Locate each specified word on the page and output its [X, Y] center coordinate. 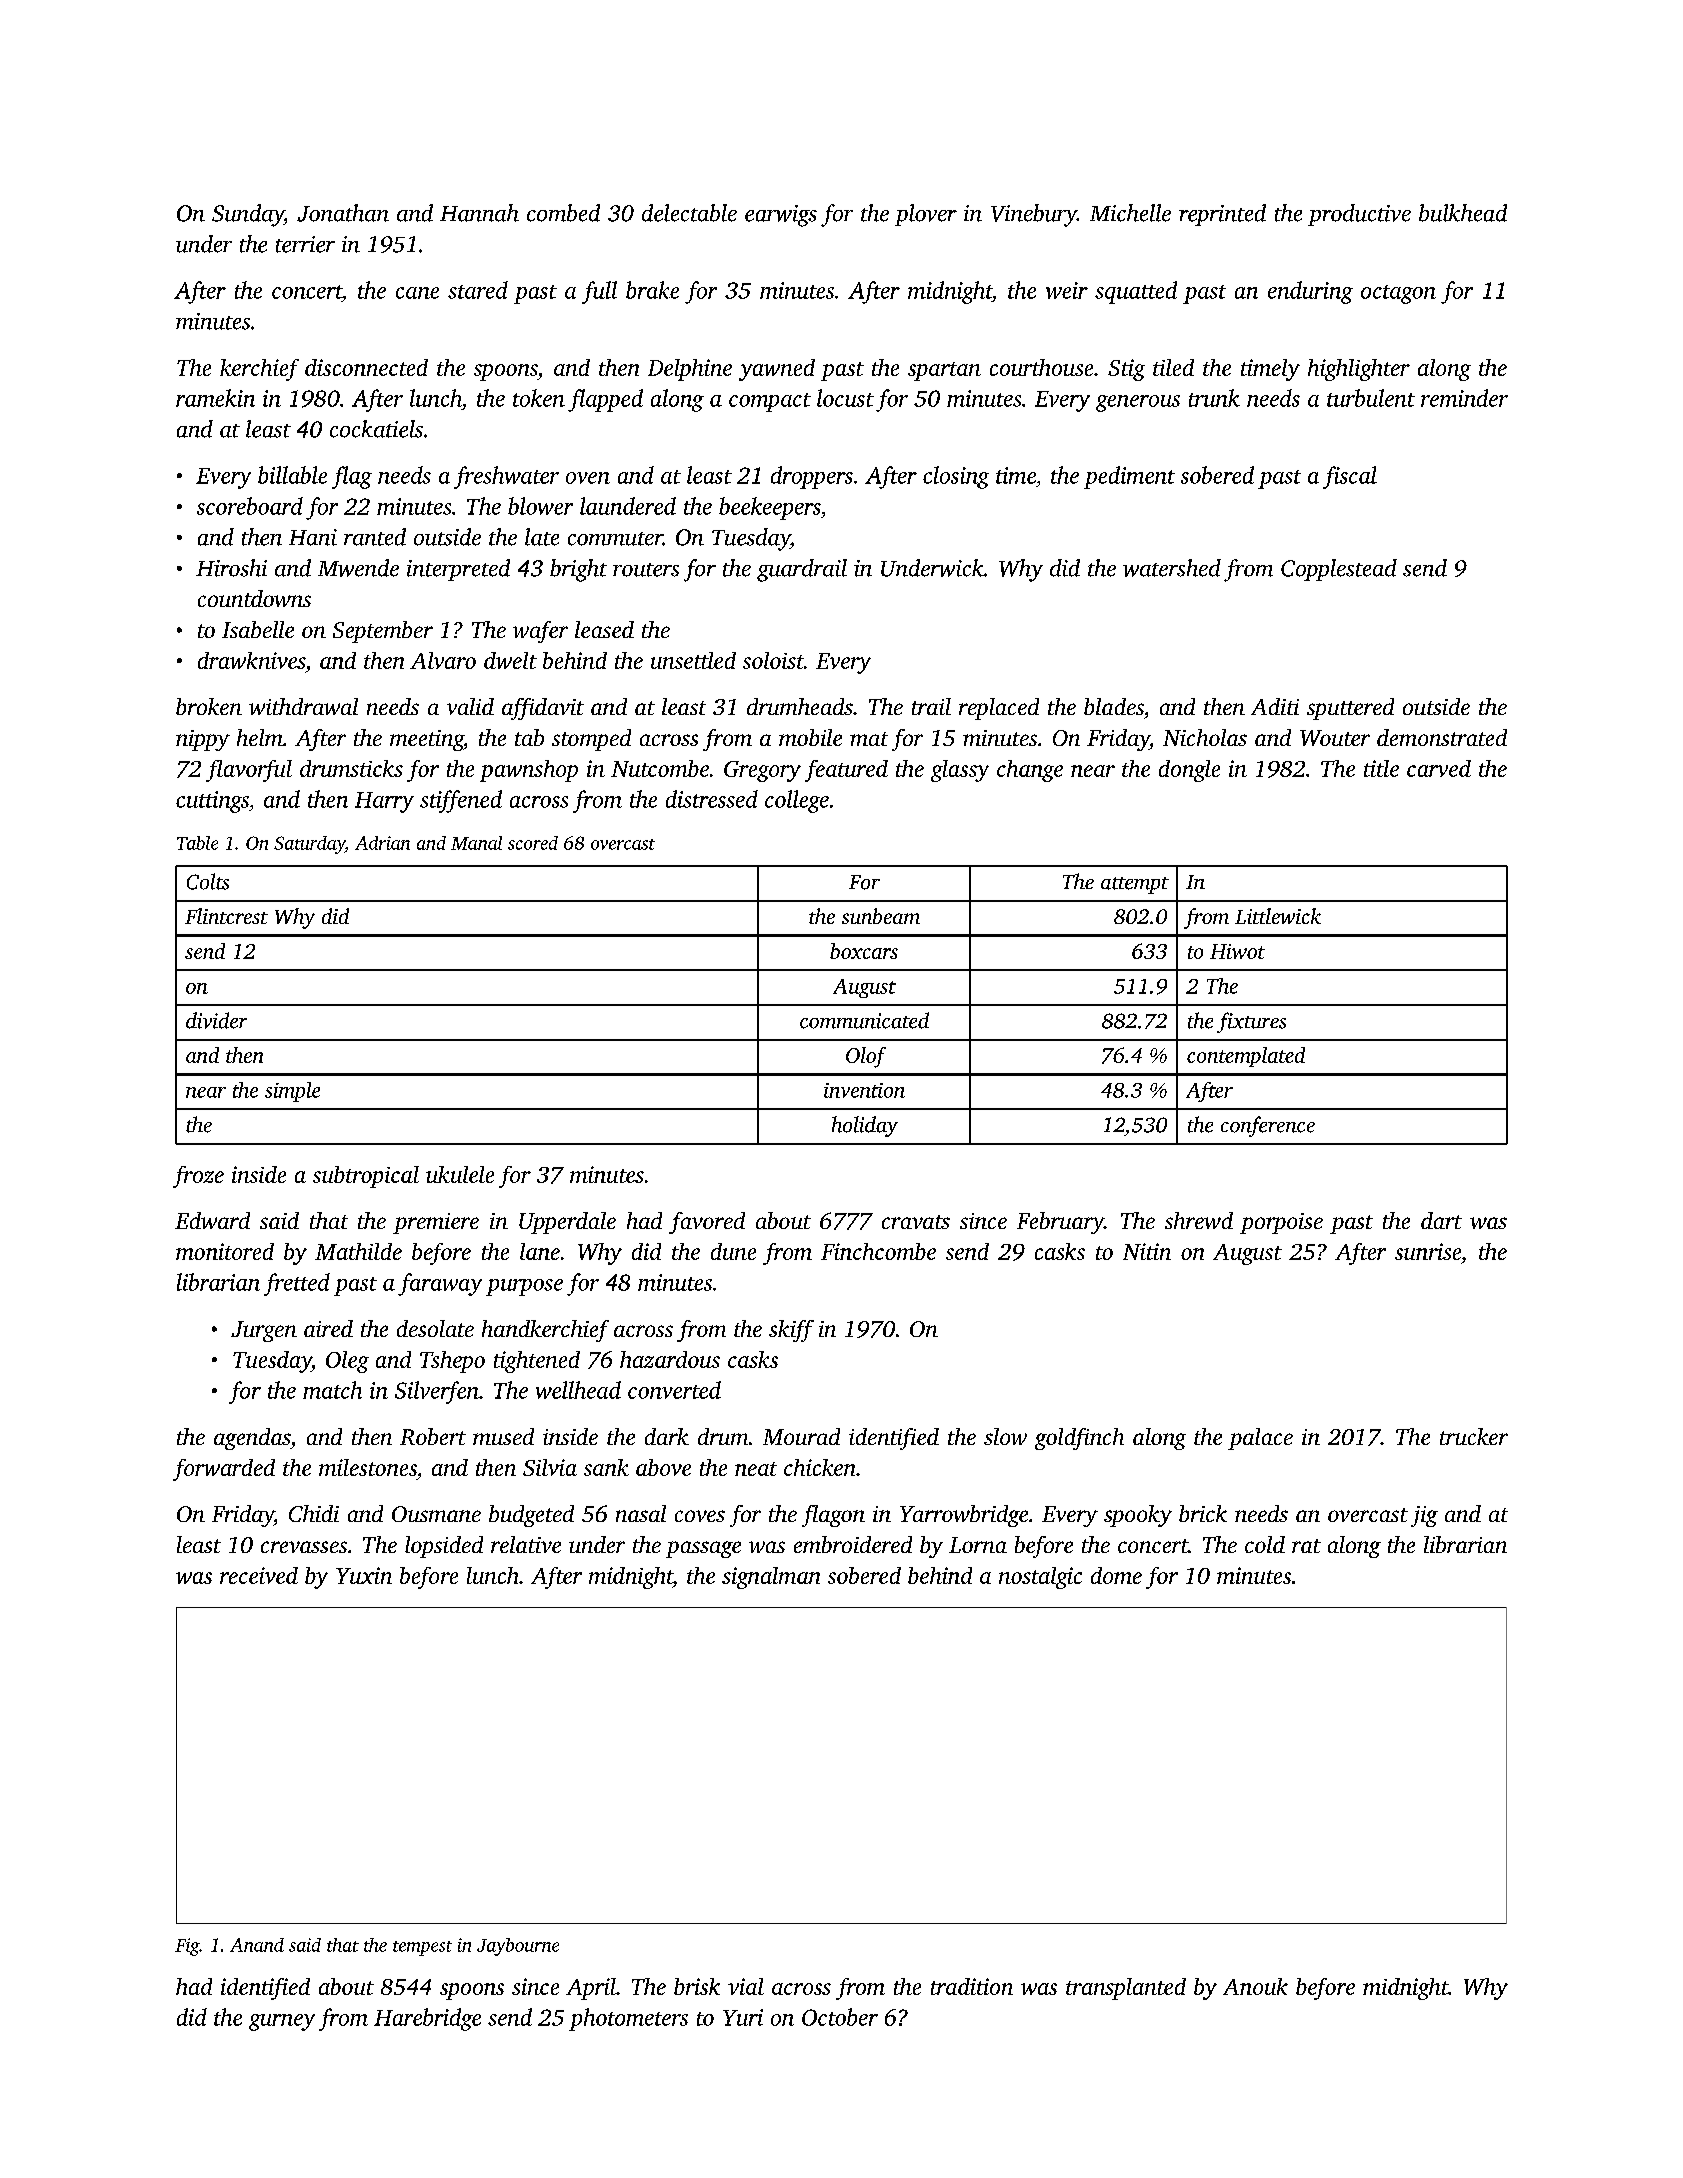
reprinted [1222, 215]
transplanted [1126, 1989]
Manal [476, 843]
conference [1268, 1126]
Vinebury [1034, 215]
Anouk [1255, 1986]
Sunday [248, 215]
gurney [282, 2022]
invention [864, 1090]
